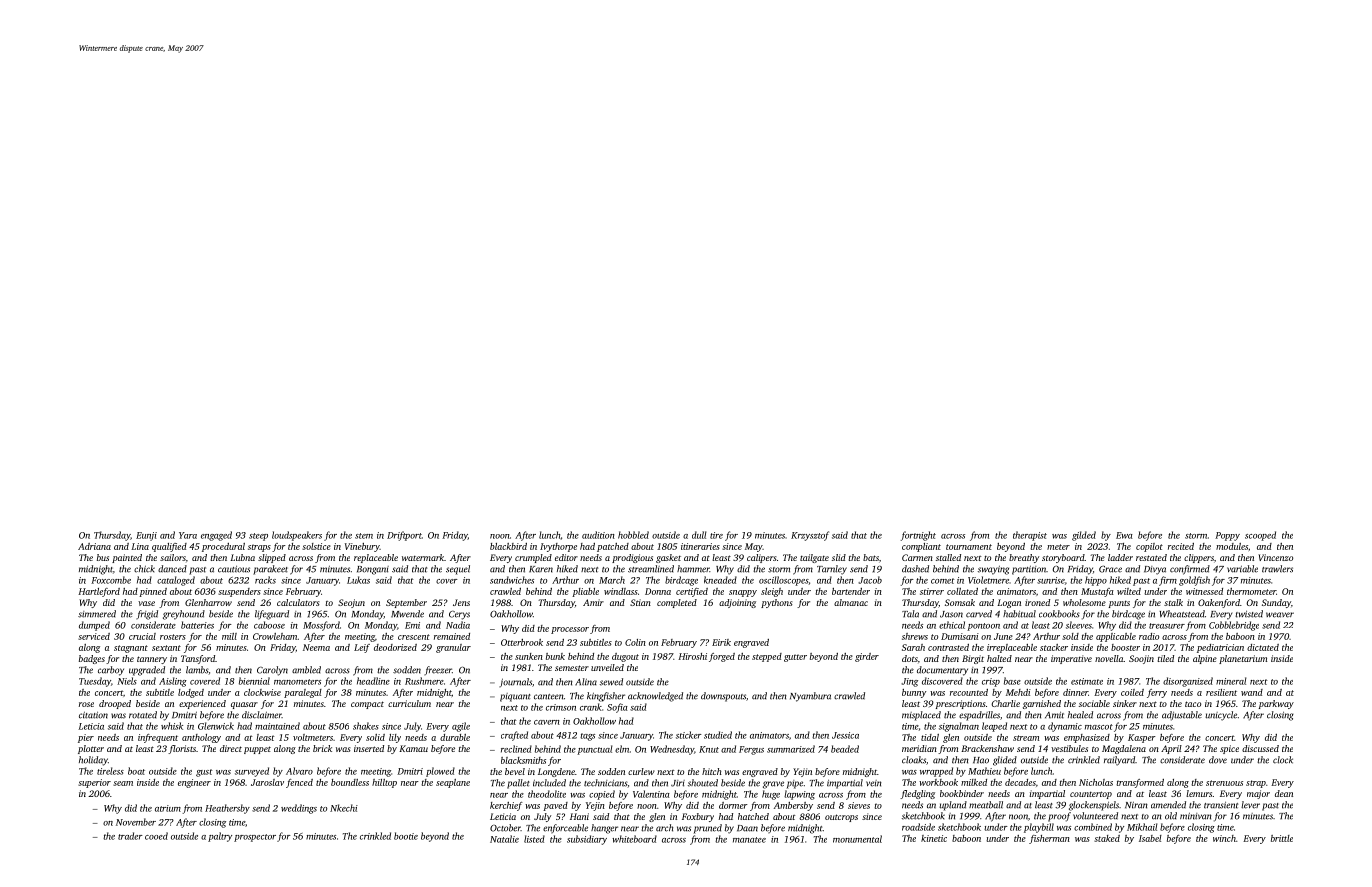 This image has height=887, width=1372. What do you see at coordinates (86, 704) in the image?
I see `rose` at bounding box center [86, 704].
